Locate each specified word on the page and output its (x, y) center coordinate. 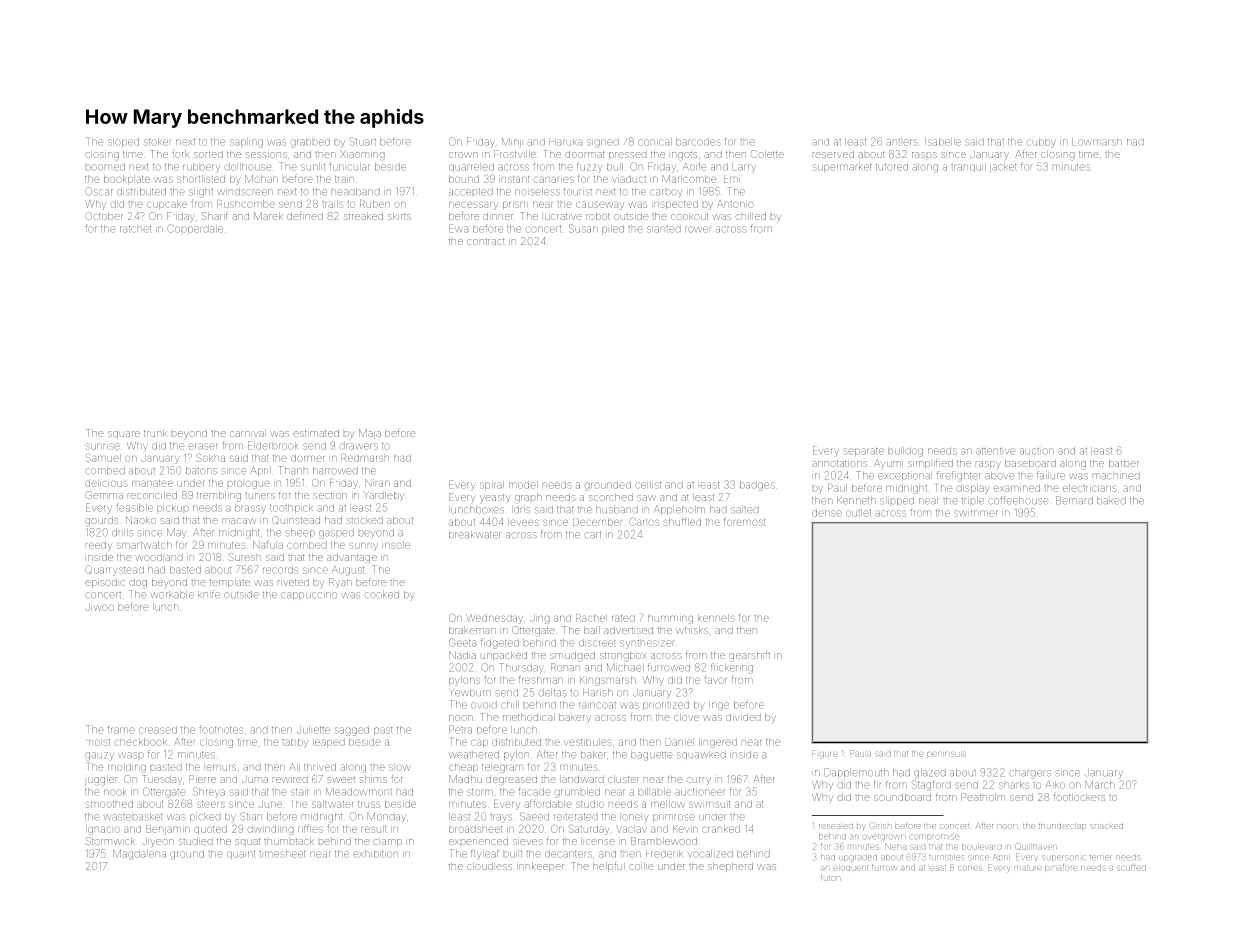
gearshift (749, 656)
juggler (101, 780)
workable (172, 594)
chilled (751, 216)
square (124, 435)
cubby (1041, 143)
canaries (553, 180)
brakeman (472, 630)
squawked (701, 755)
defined (305, 216)
